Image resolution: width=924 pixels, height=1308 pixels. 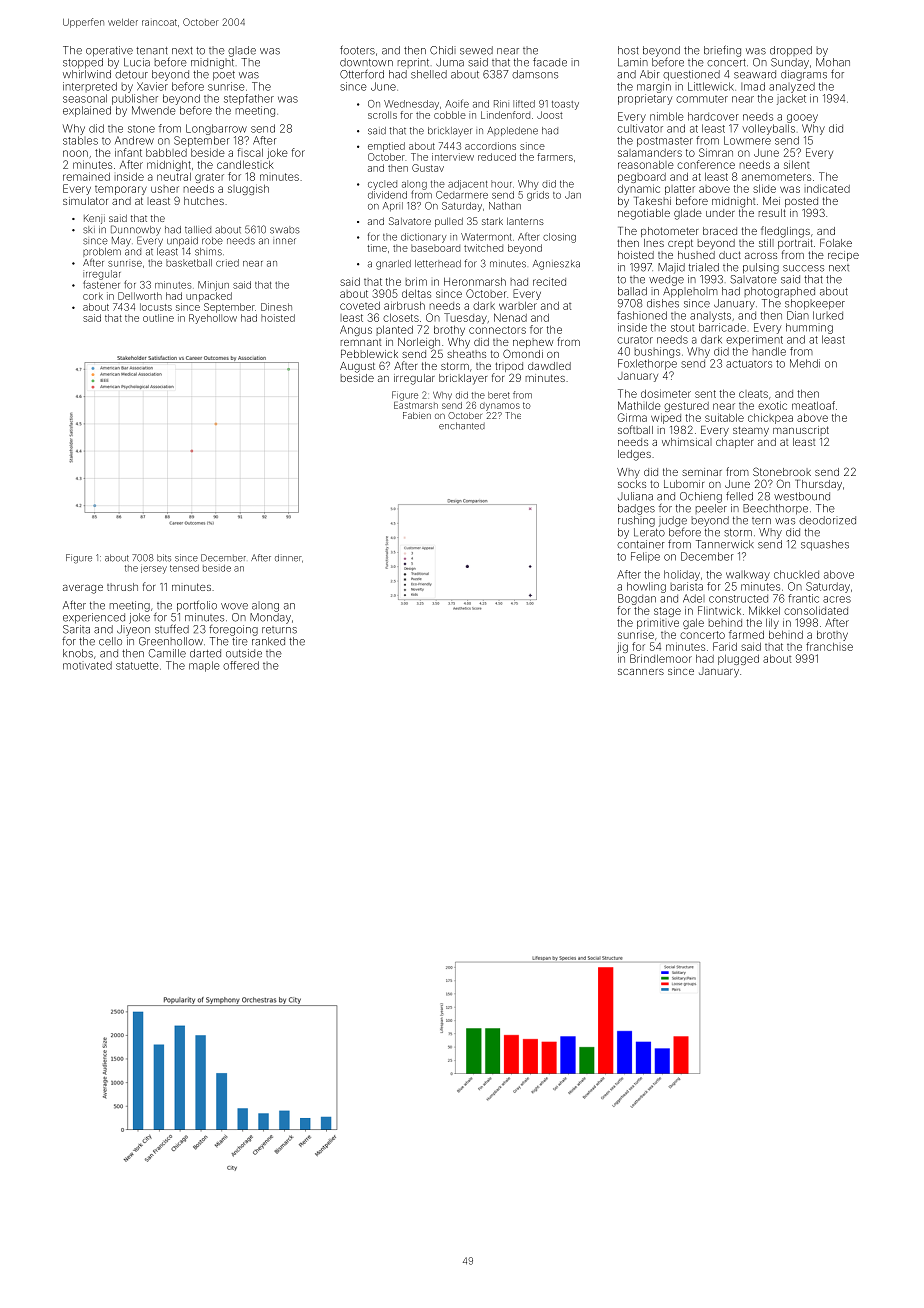 What do you see at coordinates (386, 147) in the screenshot?
I see `emptied` at bounding box center [386, 147].
